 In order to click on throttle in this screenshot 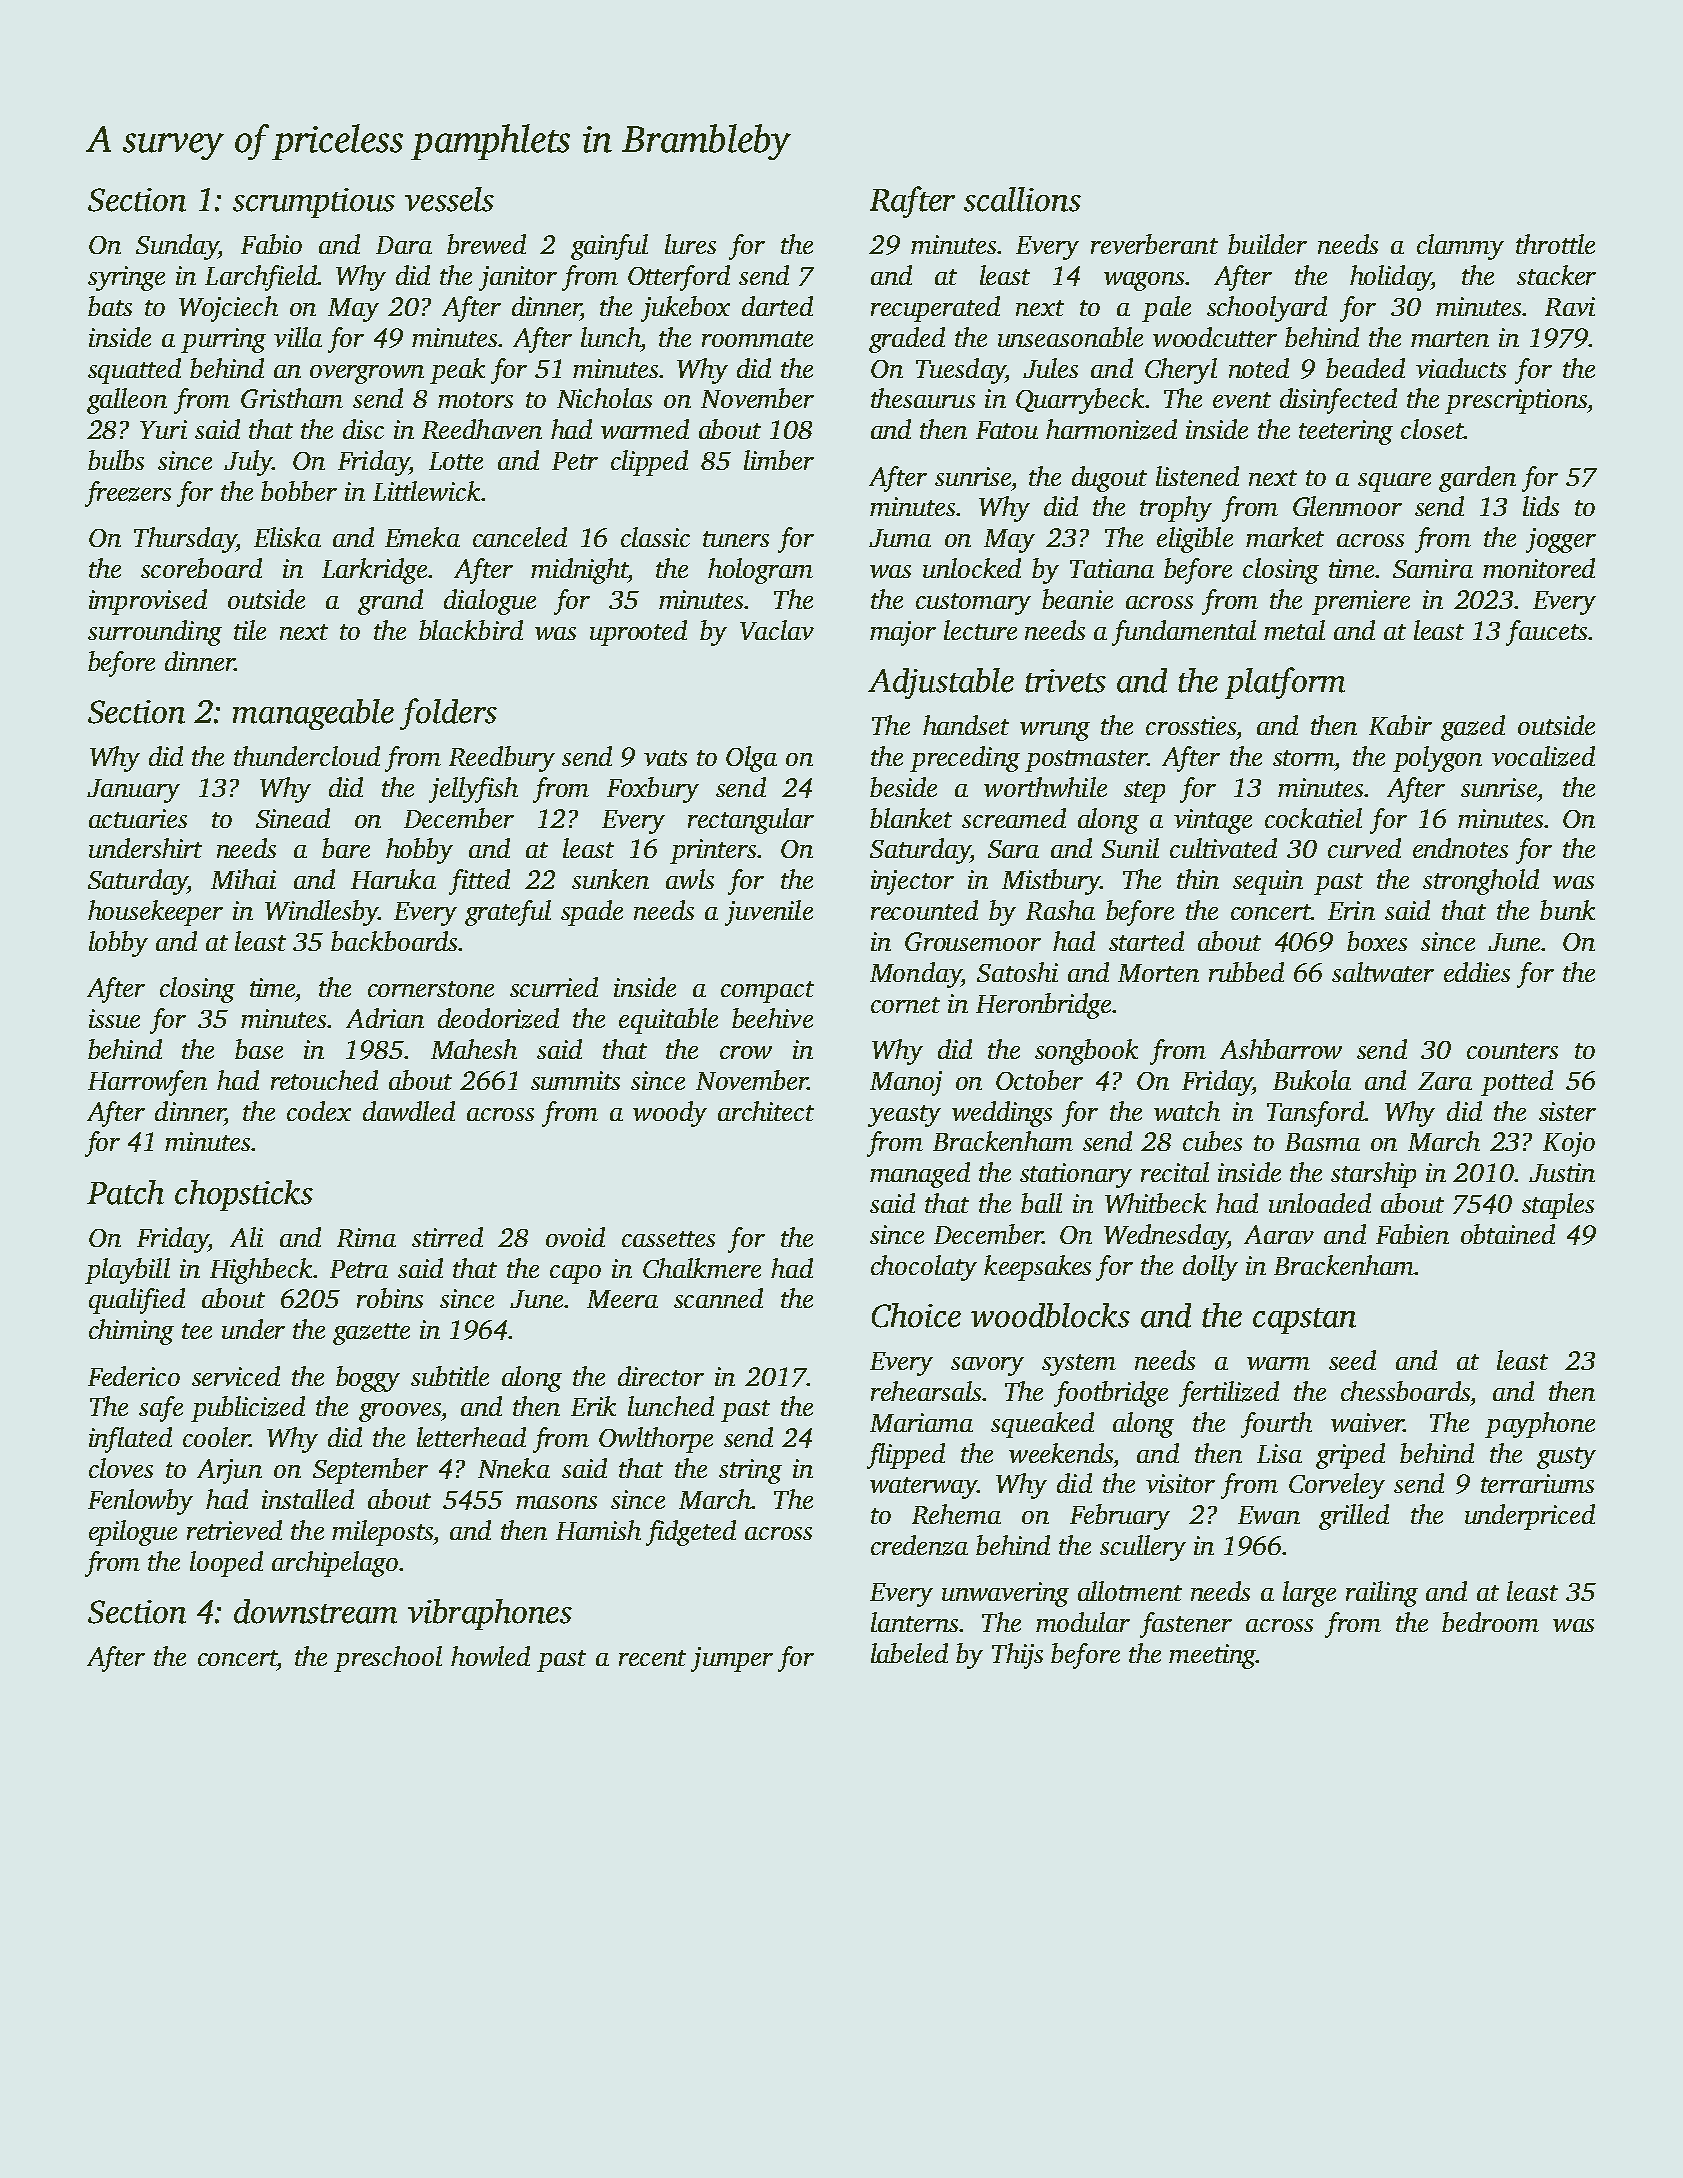, I will do `click(1555, 244)`.
